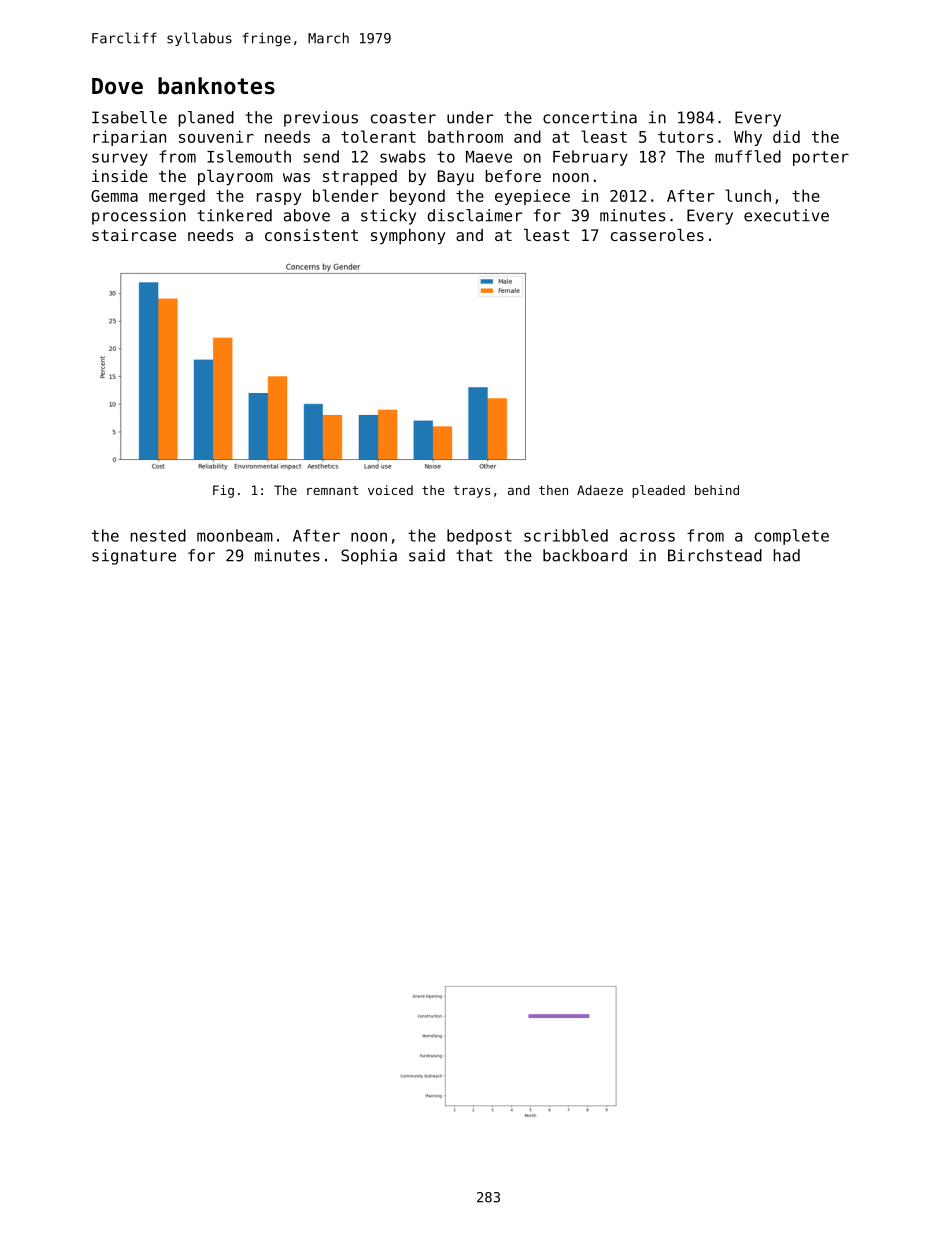  I want to click on backboard, so click(585, 555).
